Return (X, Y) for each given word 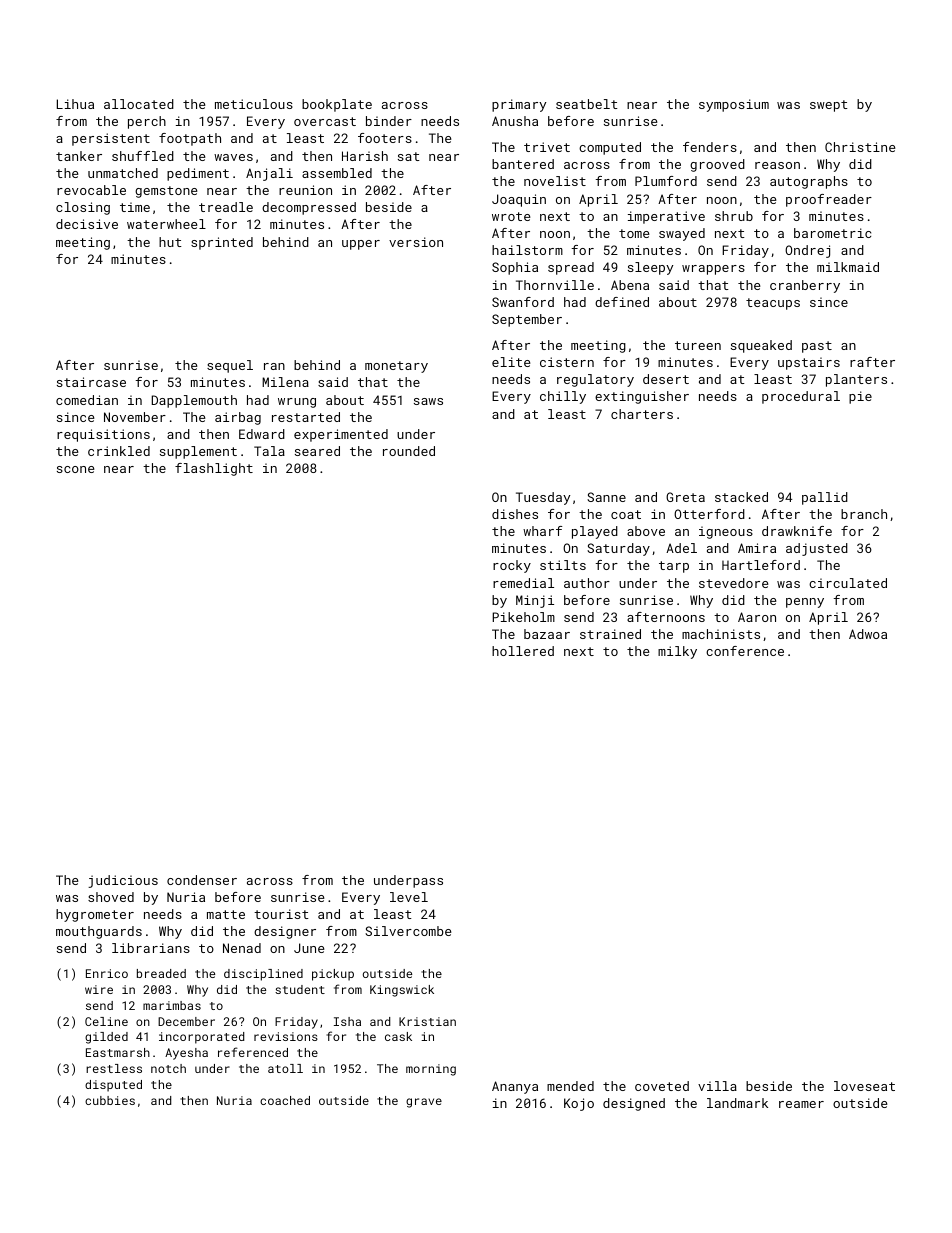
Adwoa (868, 634)
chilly (563, 397)
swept (829, 106)
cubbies (110, 1100)
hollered (523, 651)
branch (864, 514)
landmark (737, 1103)
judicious (123, 881)
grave (424, 1103)
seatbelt (587, 104)
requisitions (103, 435)
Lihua (75, 104)
